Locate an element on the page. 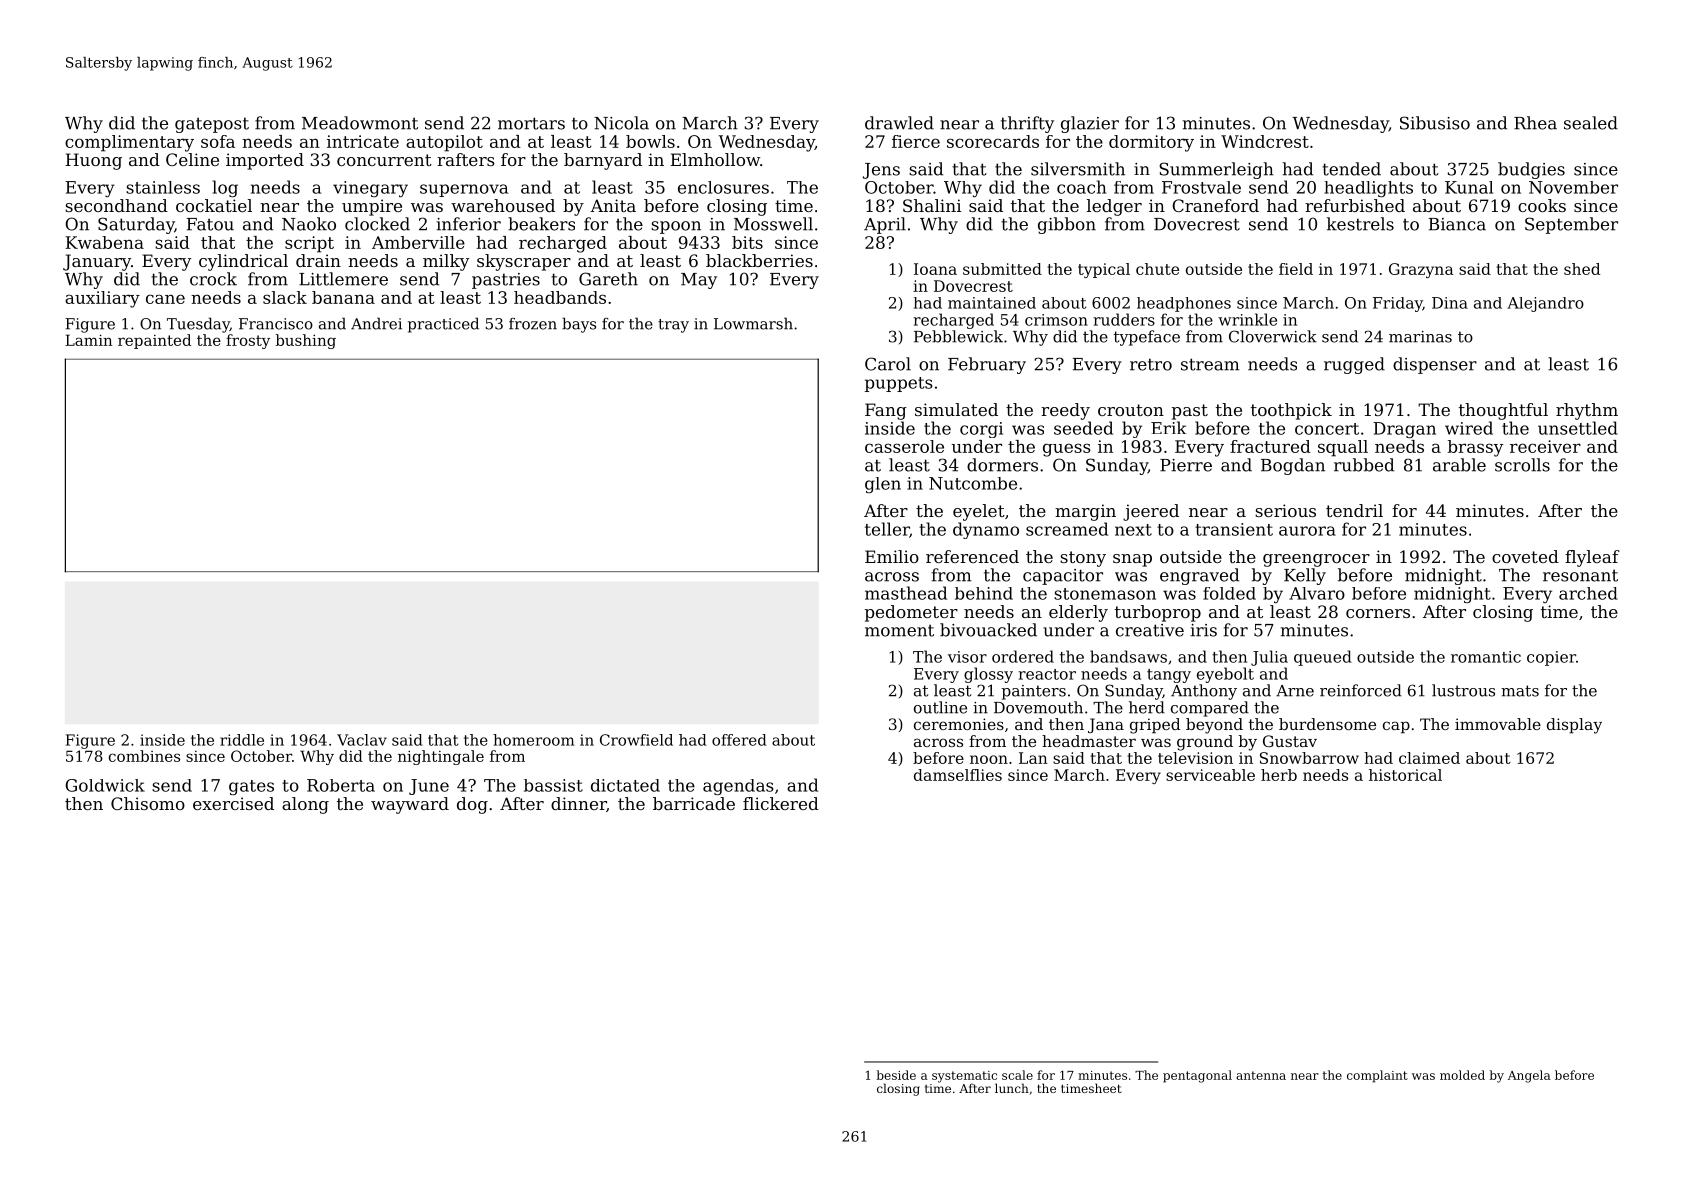 This page has height=1190, width=1683. banana is located at coordinates (343, 297).
